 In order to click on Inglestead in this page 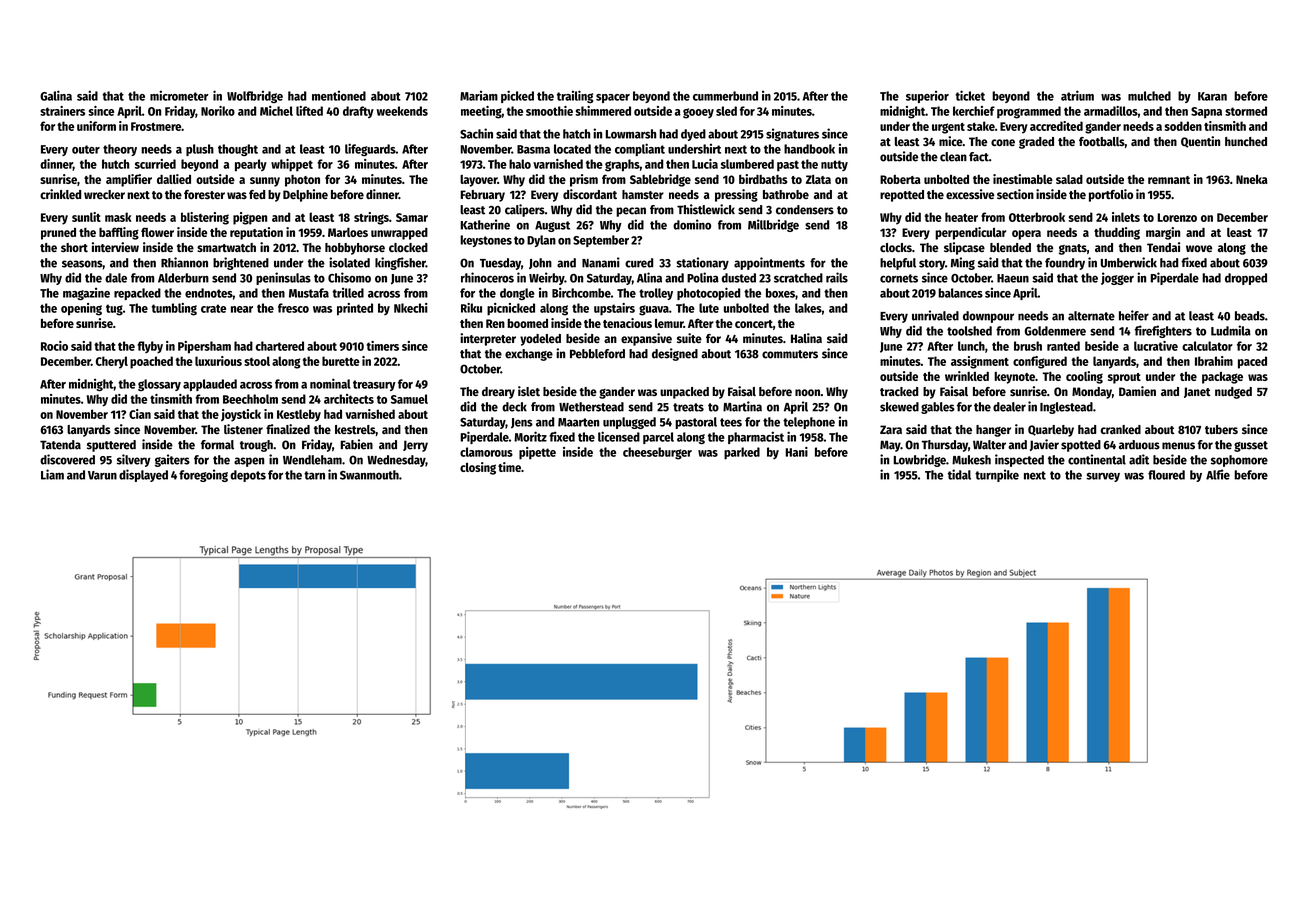, I will do `click(1066, 408)`.
